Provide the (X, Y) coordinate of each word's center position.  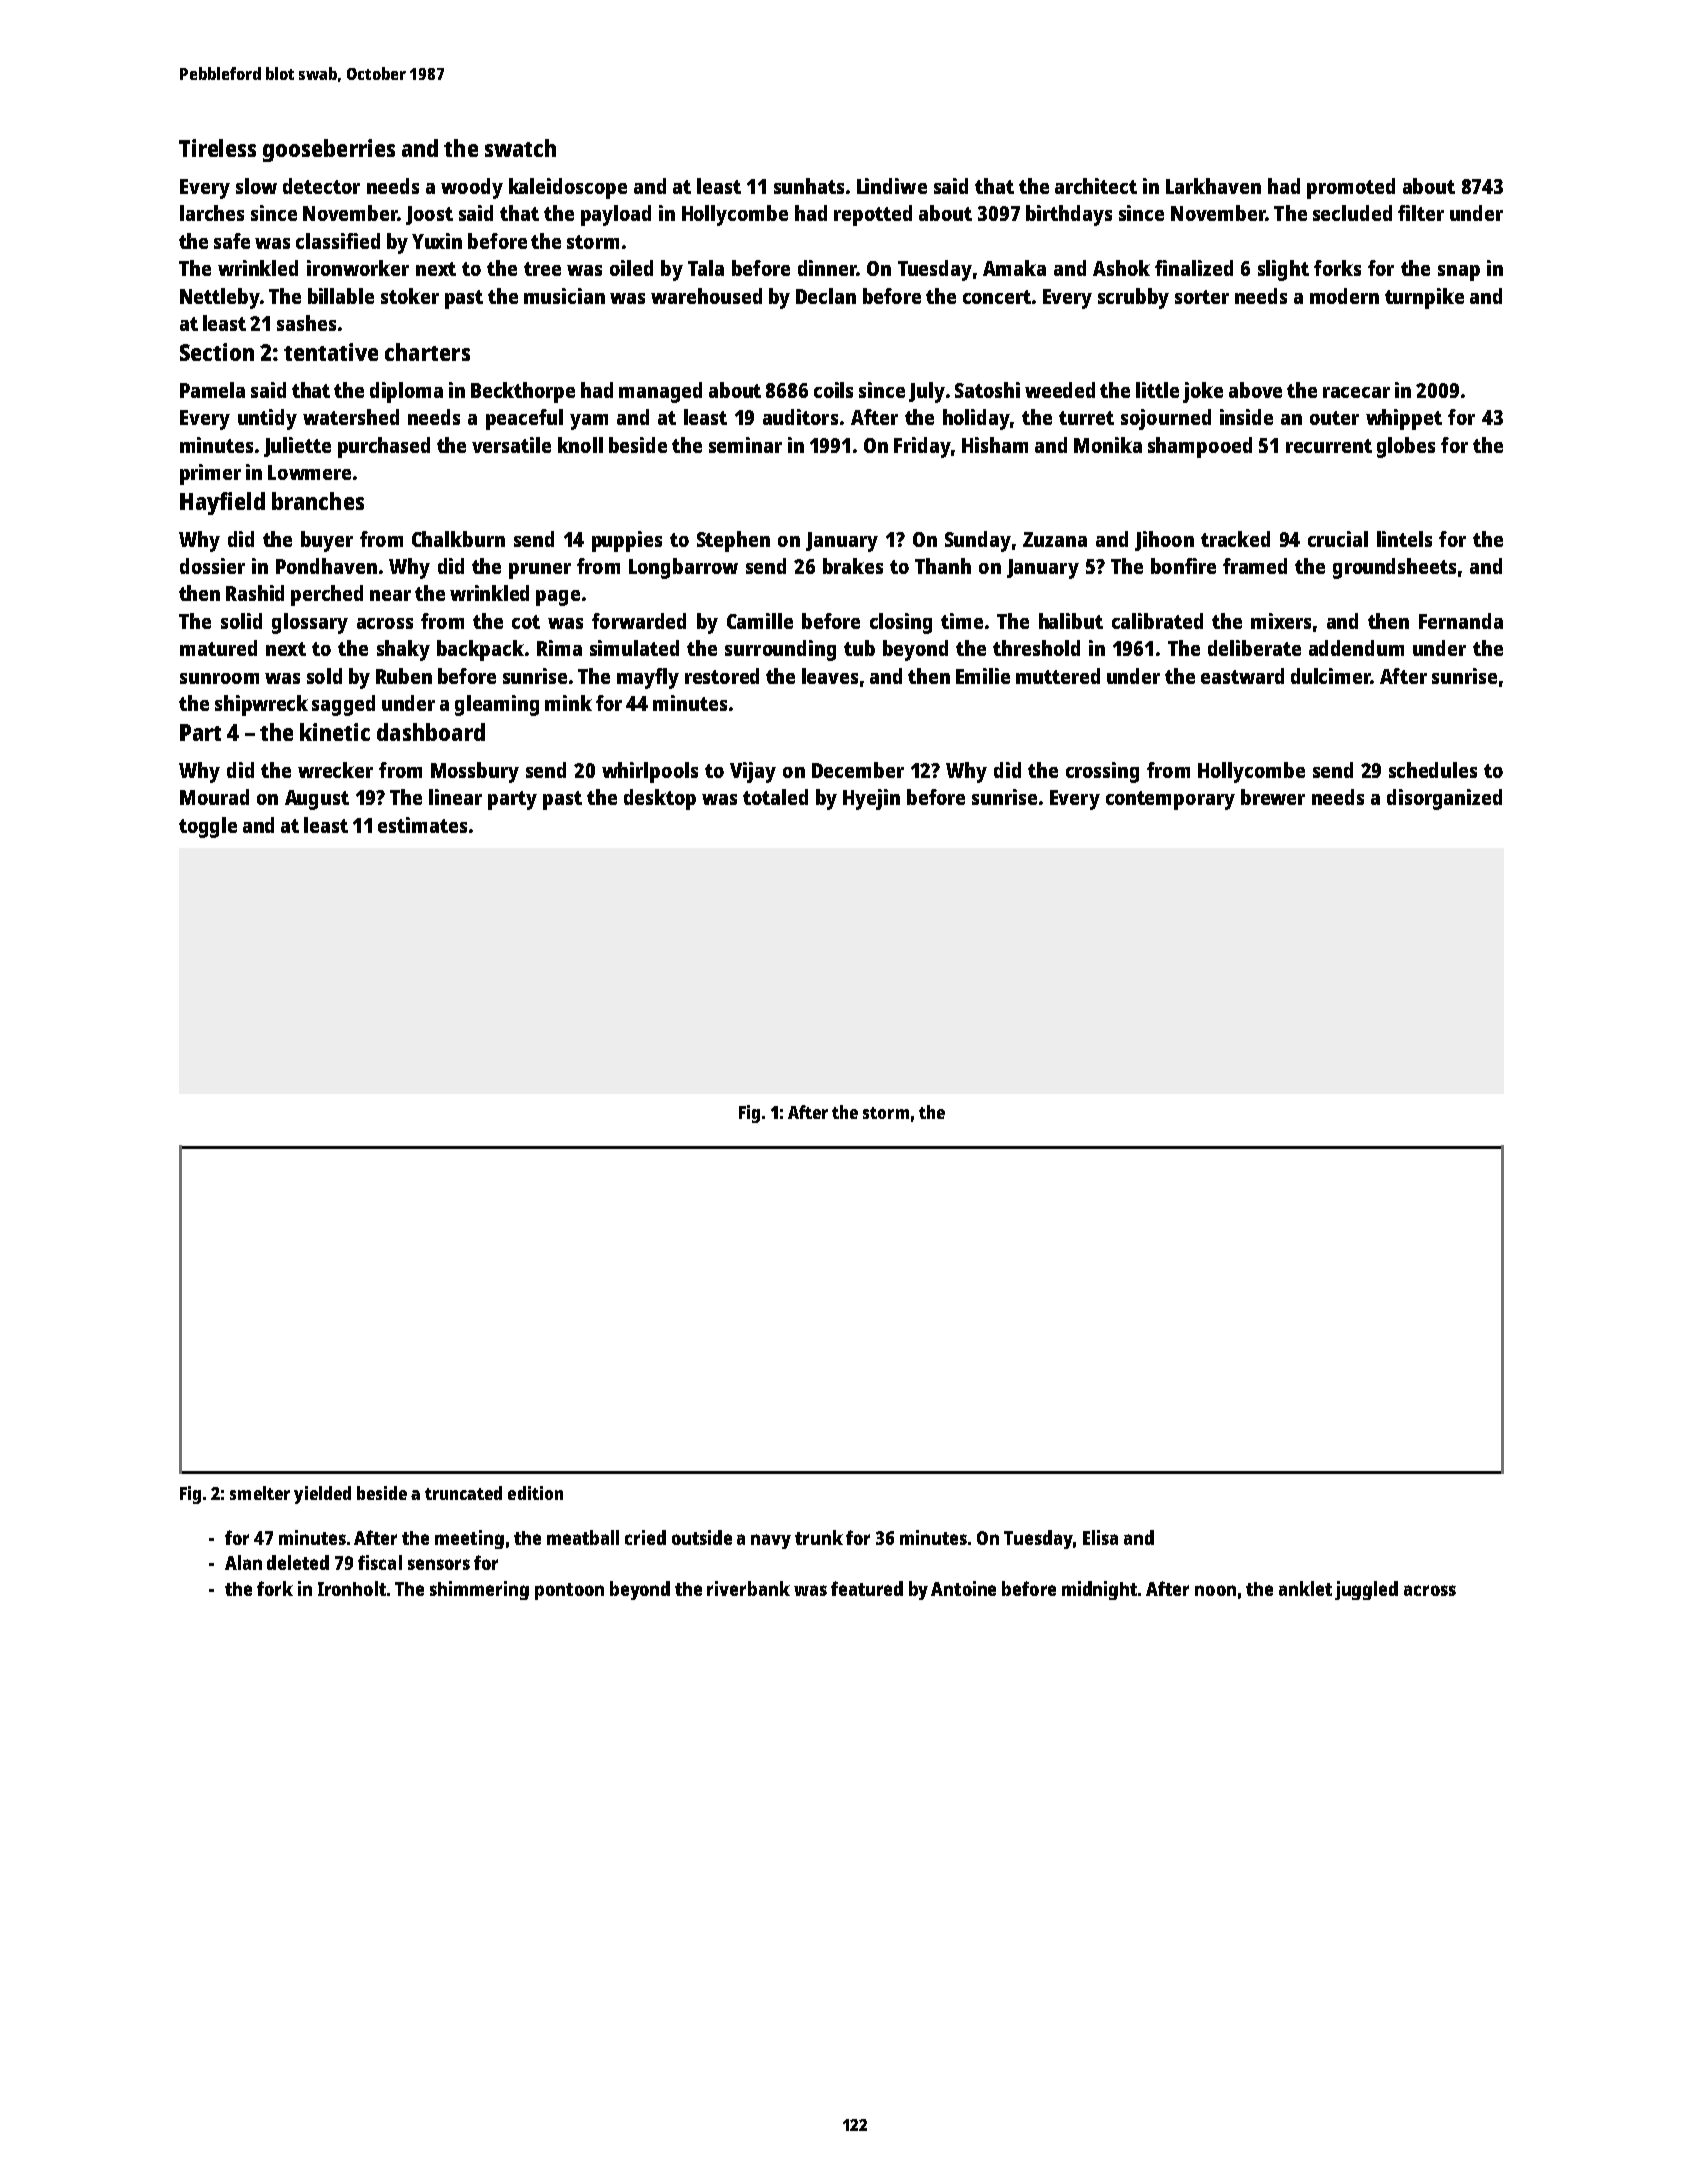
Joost (429, 215)
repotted (873, 215)
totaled (775, 797)
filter (1421, 213)
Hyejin (871, 799)
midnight (1099, 1590)
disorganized (1444, 799)
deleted (298, 1562)
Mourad (214, 797)
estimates (422, 825)
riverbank (748, 1588)
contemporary (1170, 800)
